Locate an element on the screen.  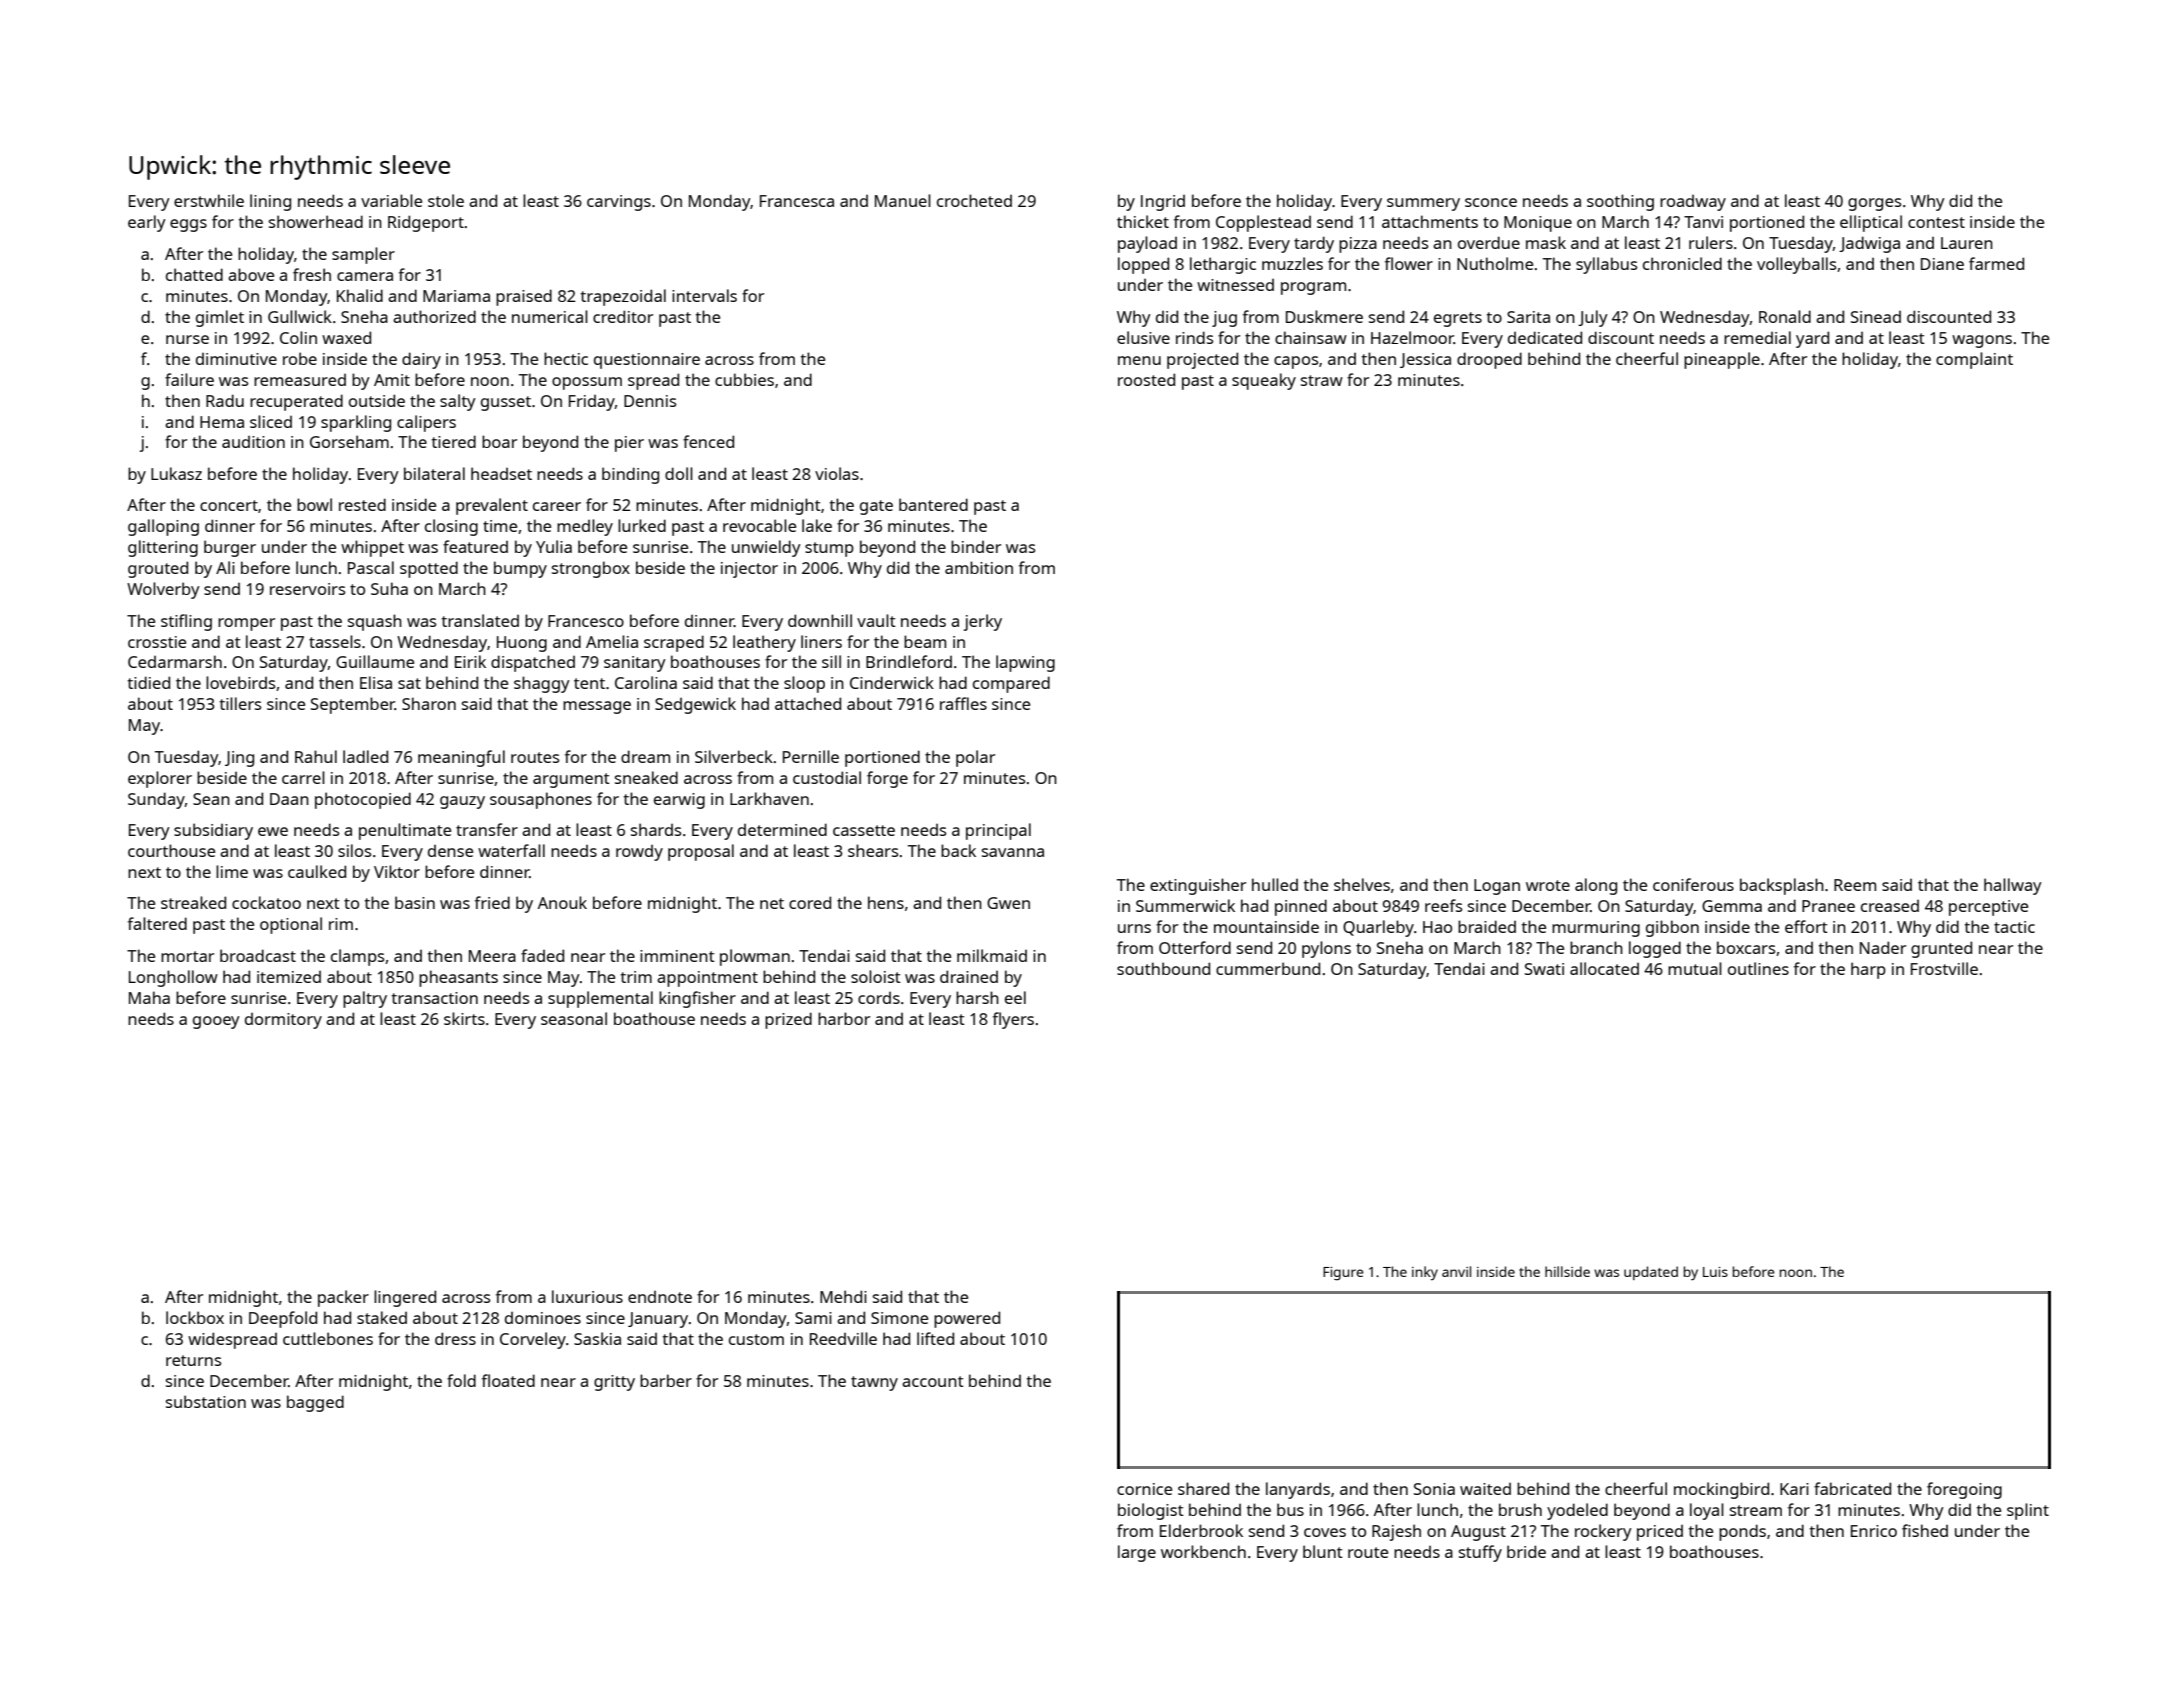
pineapple is located at coordinates (1722, 360).
